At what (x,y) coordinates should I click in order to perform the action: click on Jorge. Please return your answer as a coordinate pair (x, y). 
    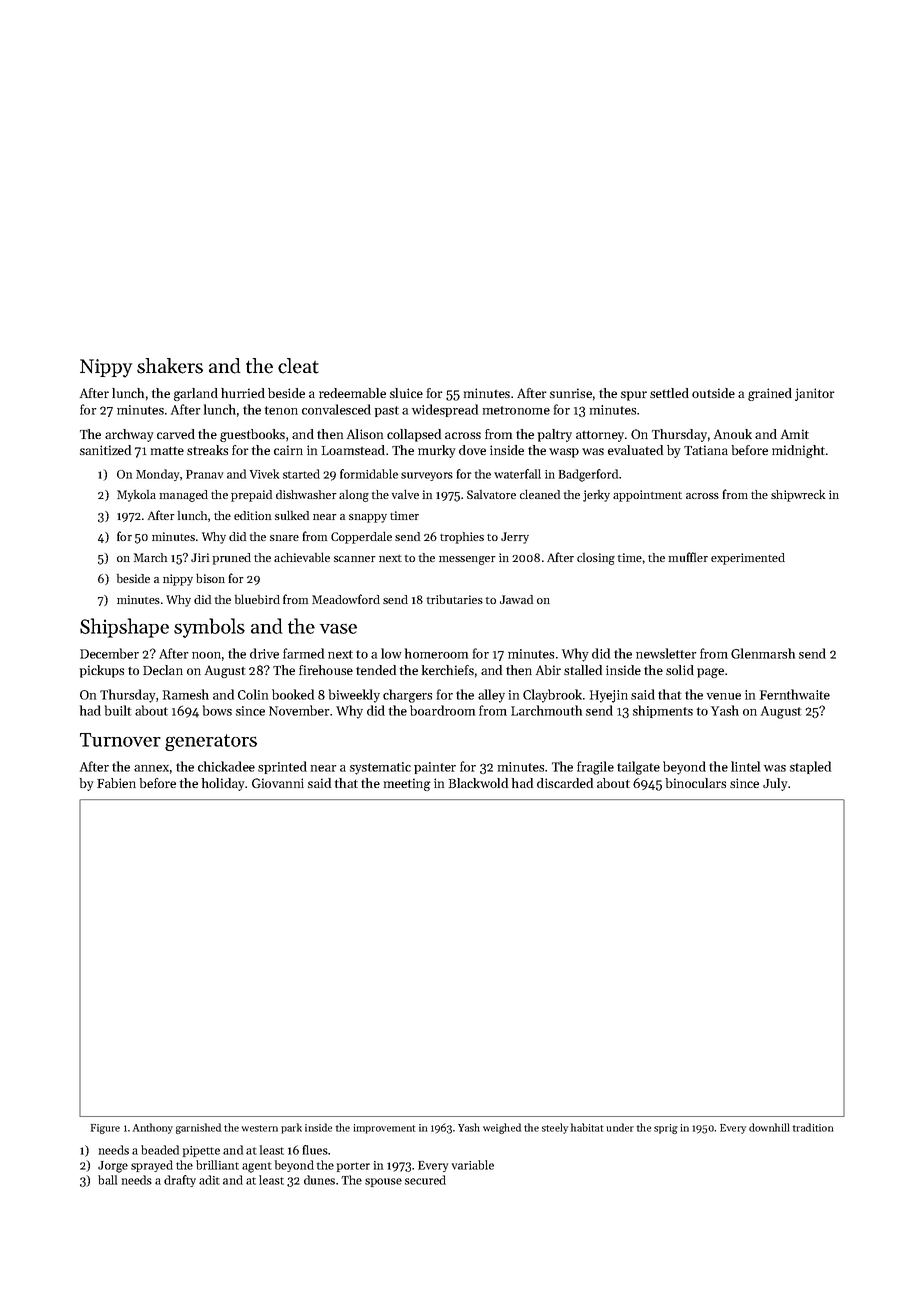
    Looking at the image, I should click on (113, 1167).
